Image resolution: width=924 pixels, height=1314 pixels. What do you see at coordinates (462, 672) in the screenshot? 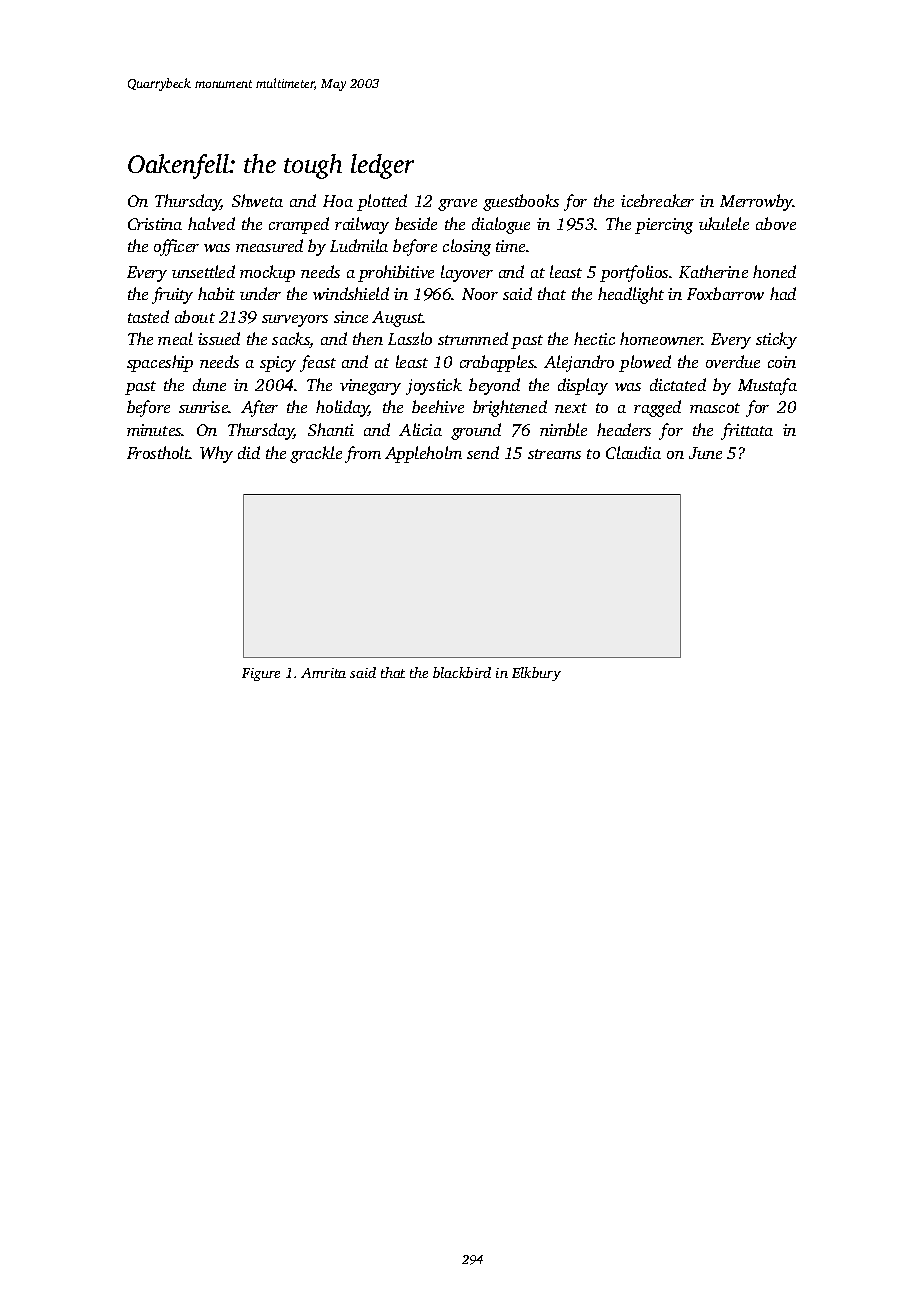
I see `blackbird` at bounding box center [462, 672].
